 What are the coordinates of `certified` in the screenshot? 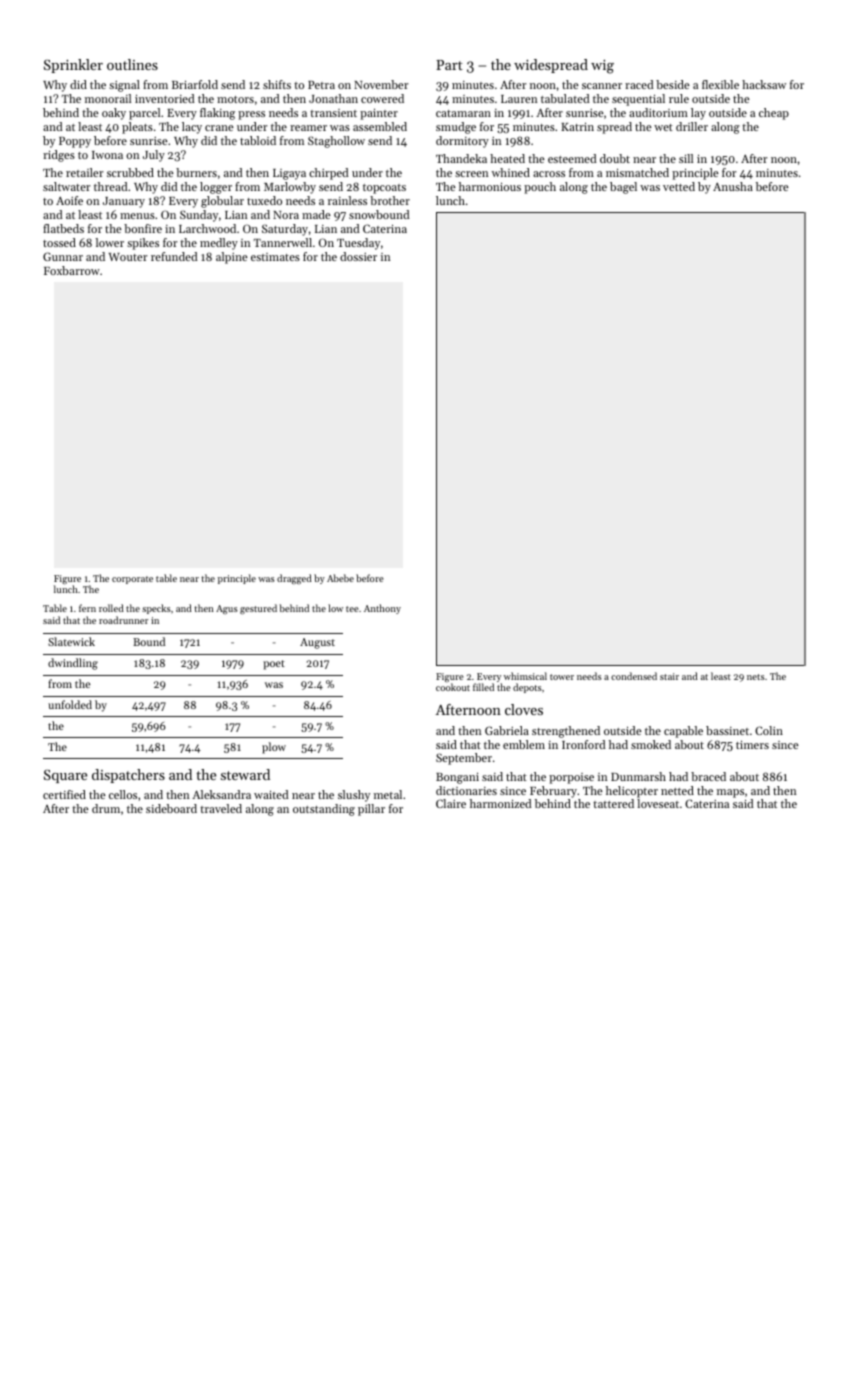 It's located at (64, 794).
